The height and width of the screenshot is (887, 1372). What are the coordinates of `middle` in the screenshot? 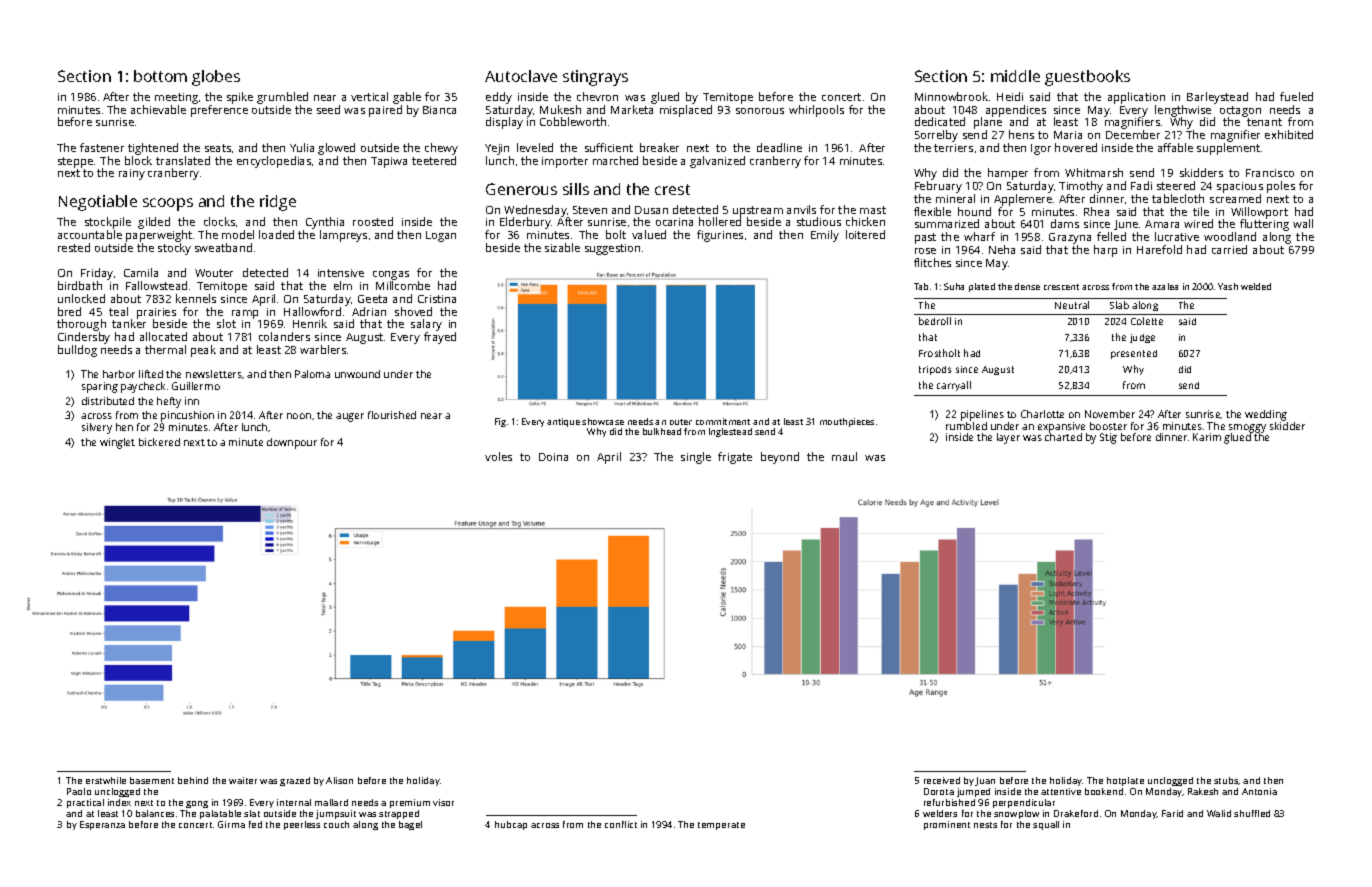 It's located at (1015, 76).
